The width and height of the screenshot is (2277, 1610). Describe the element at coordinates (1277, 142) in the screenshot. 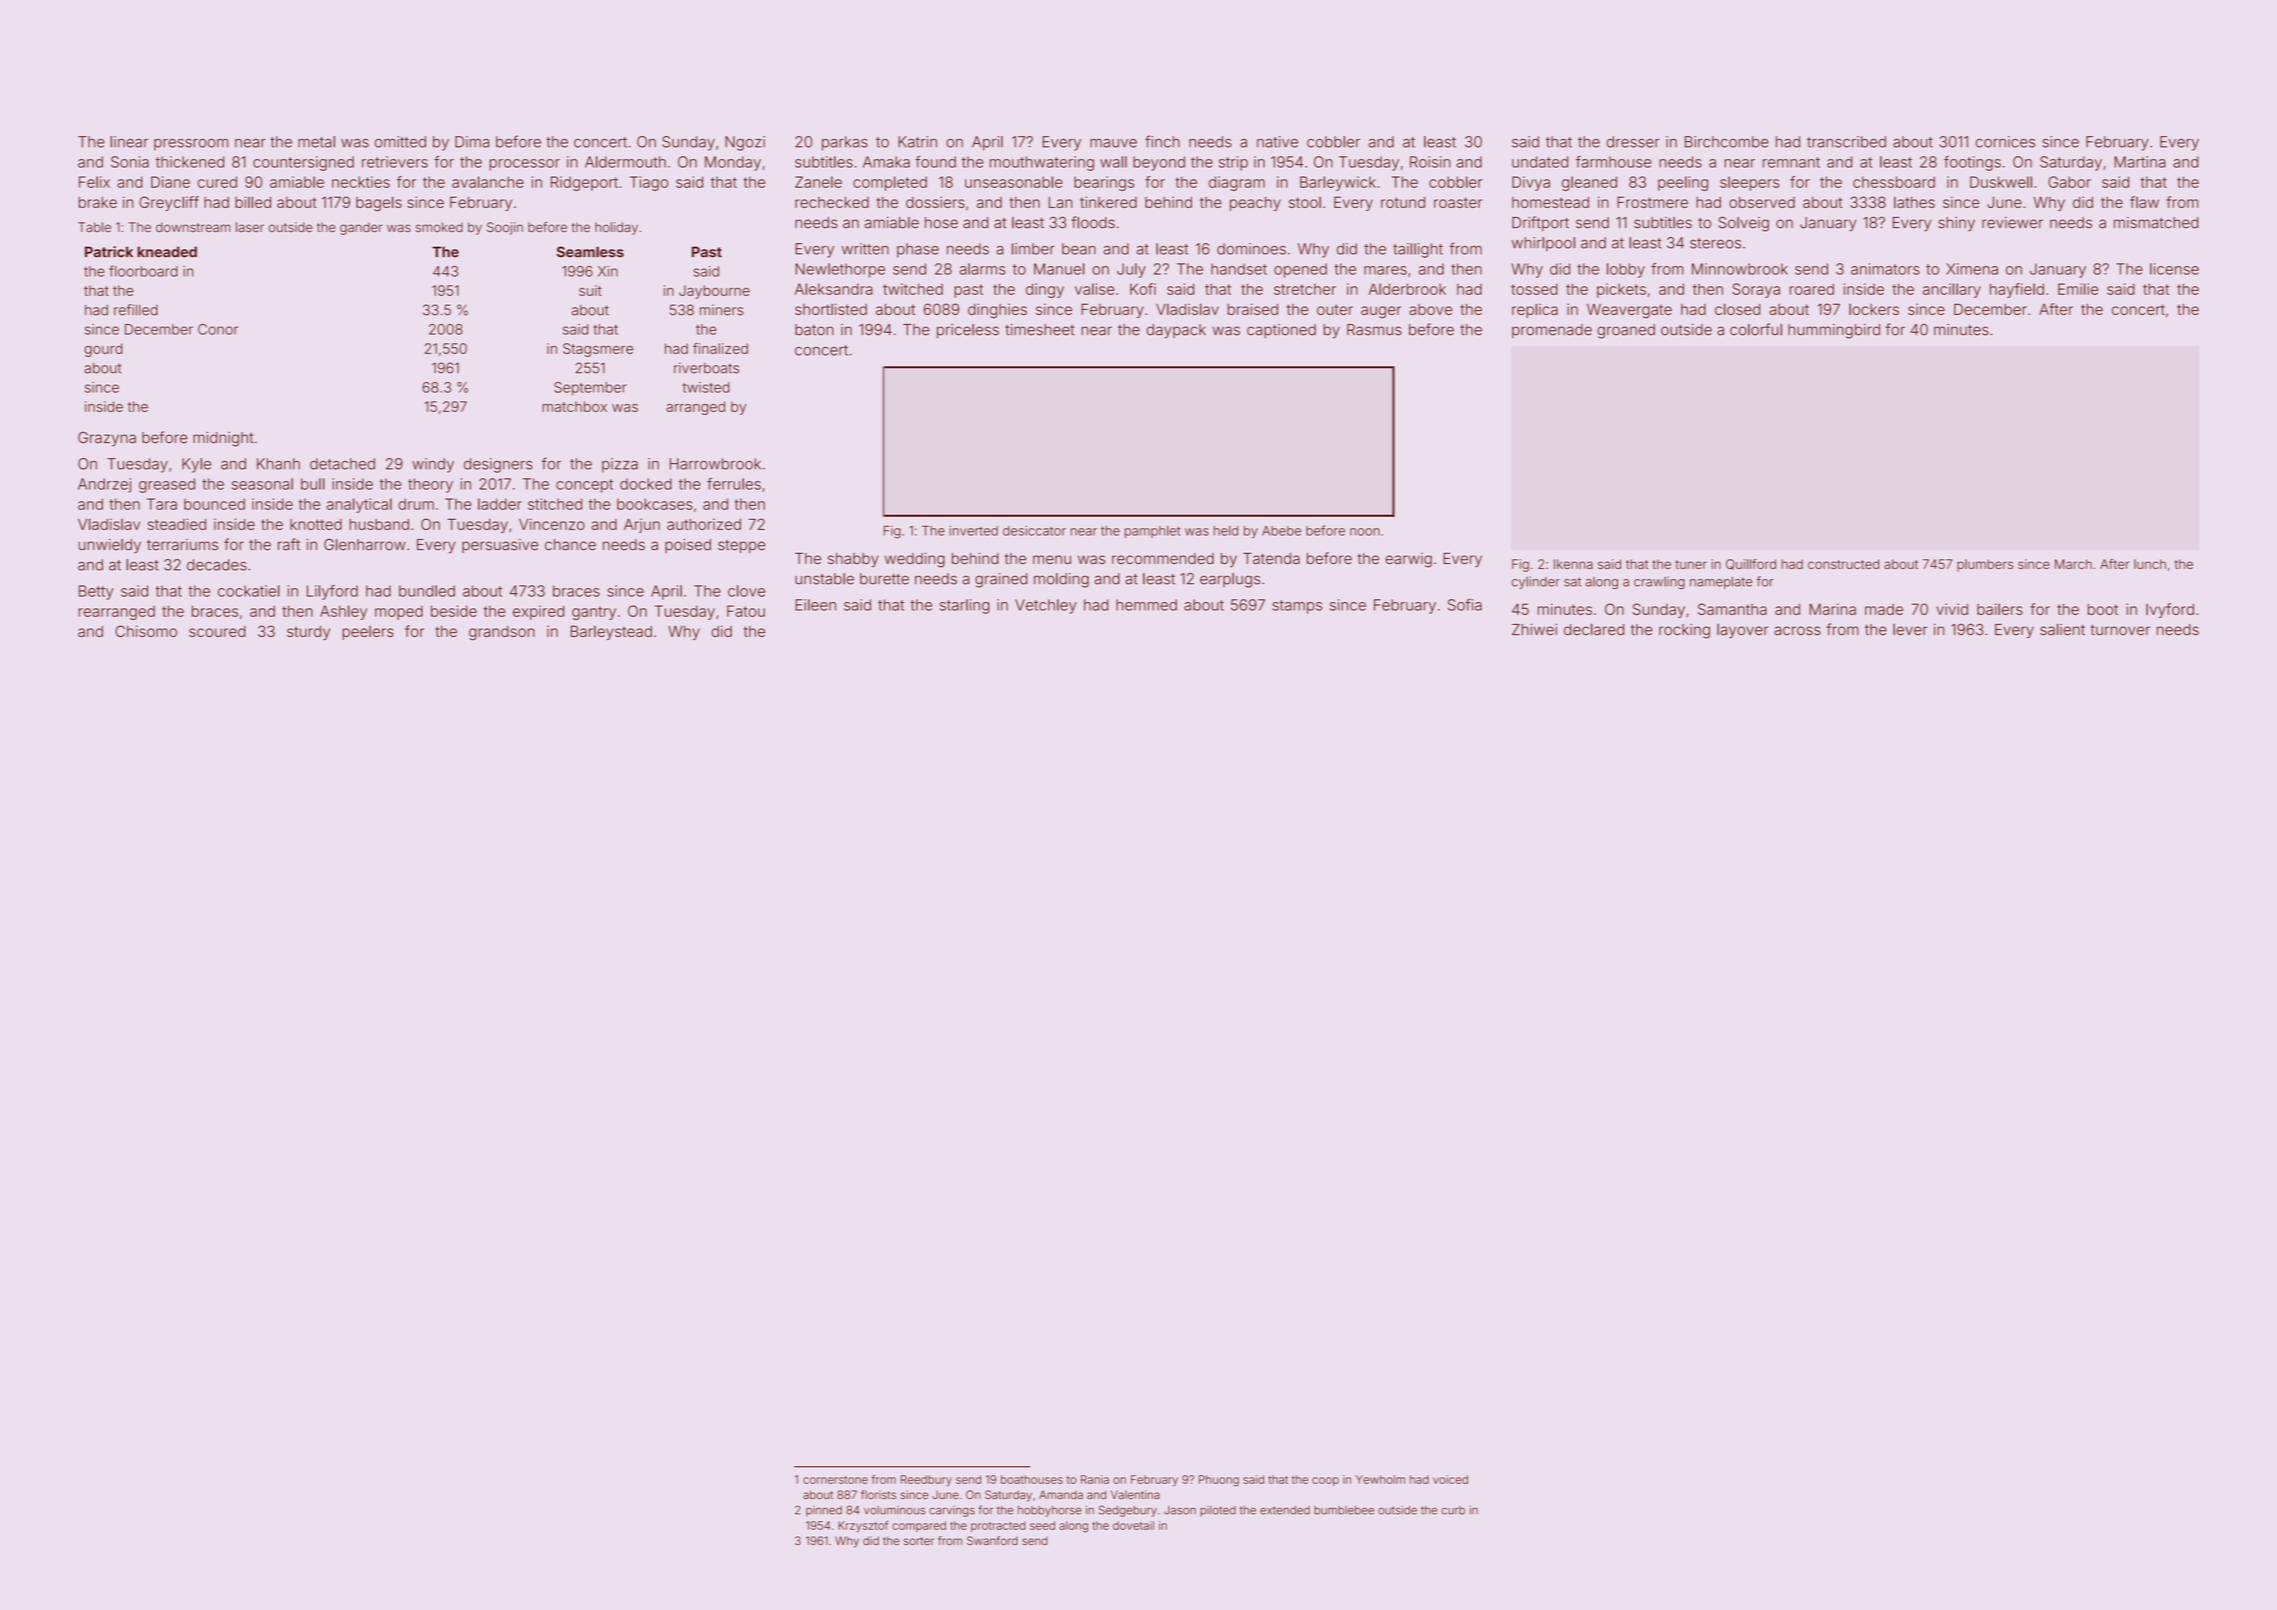

I see `native` at that location.
